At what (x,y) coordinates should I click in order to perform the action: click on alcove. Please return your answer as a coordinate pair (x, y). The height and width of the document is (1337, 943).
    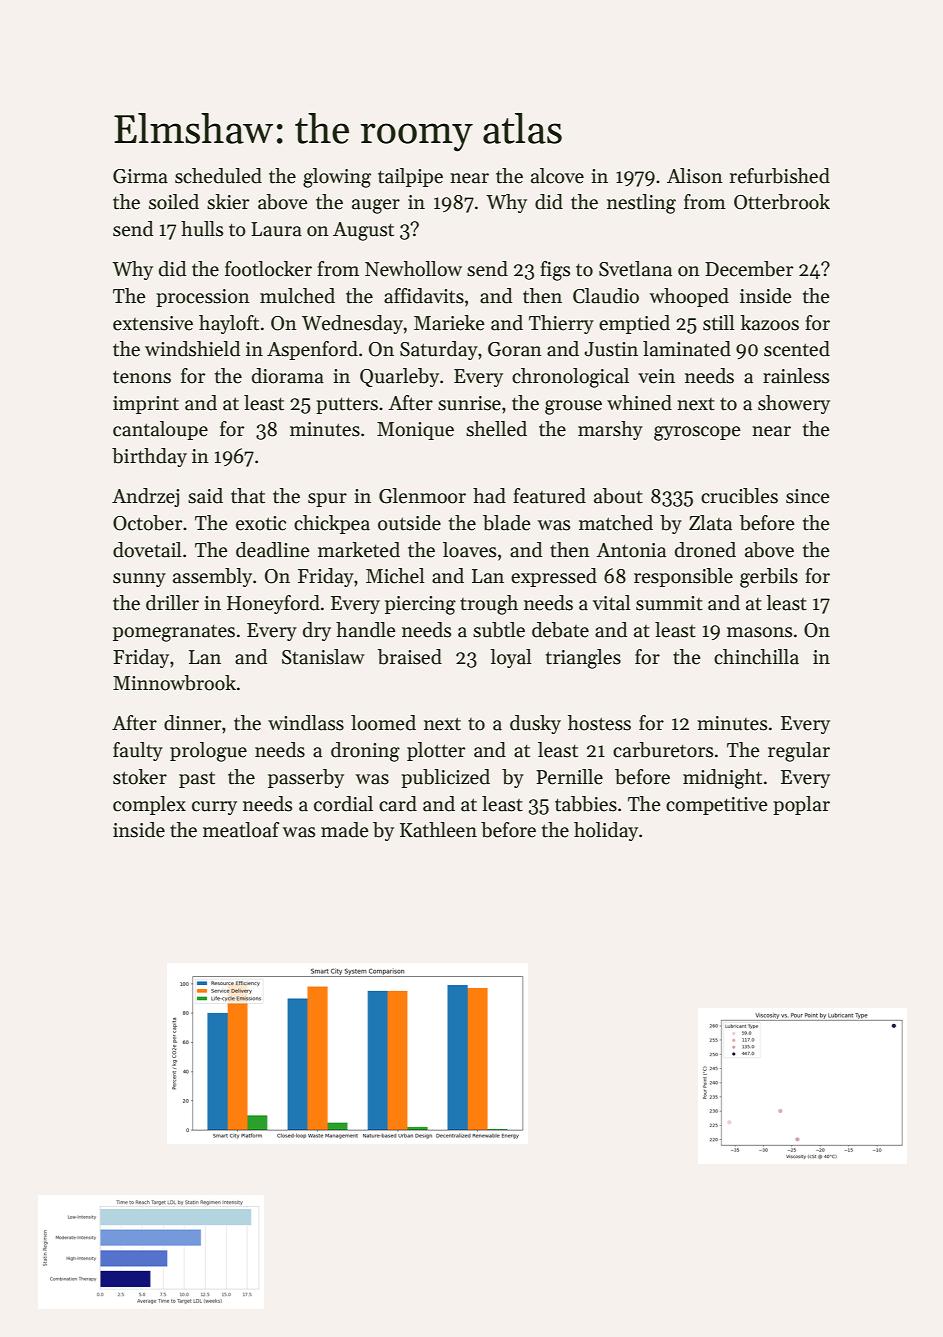
    Looking at the image, I should click on (557, 176).
